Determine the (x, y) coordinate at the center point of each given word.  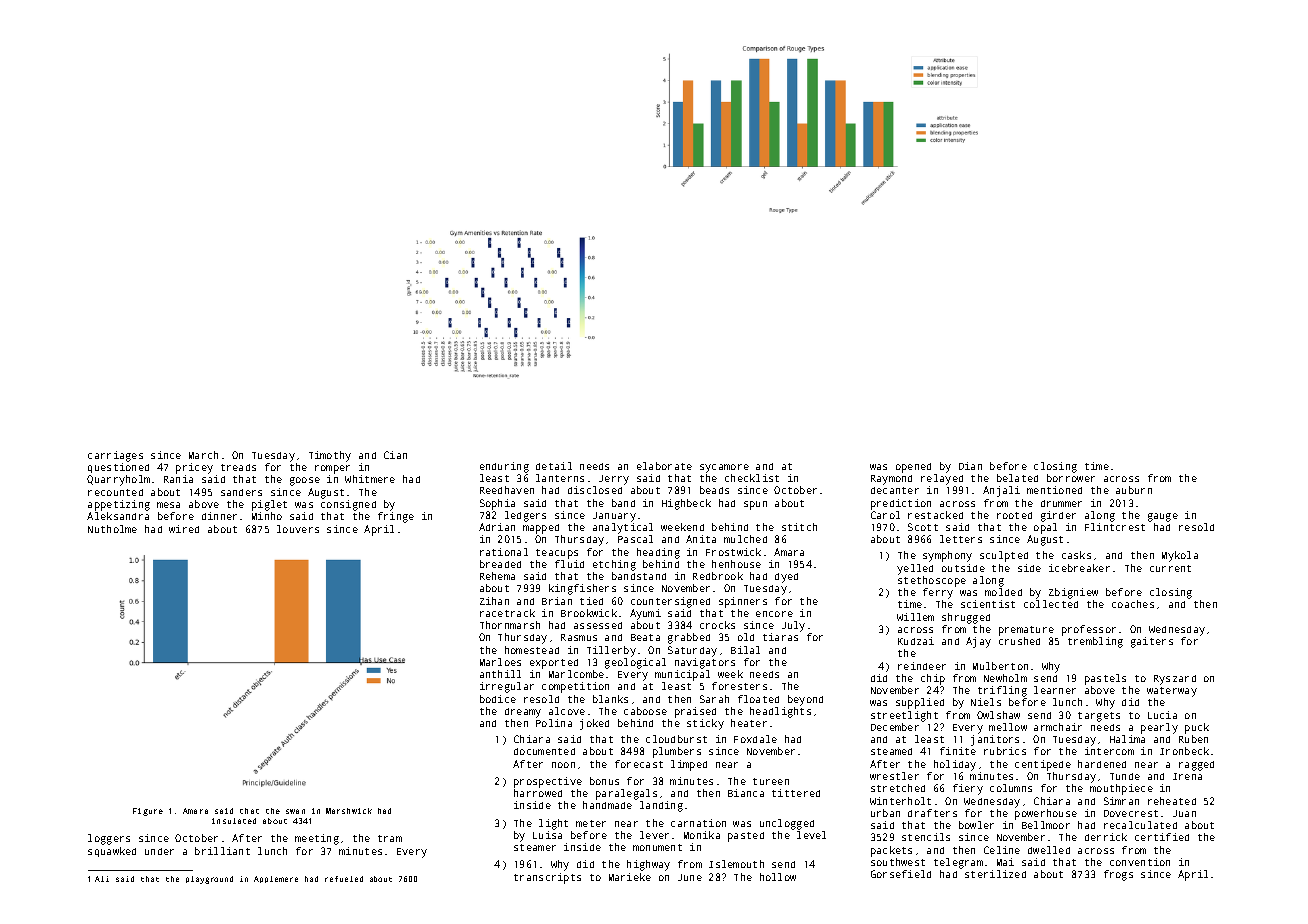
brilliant (222, 851)
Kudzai (916, 641)
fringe (396, 517)
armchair (1058, 727)
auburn (1134, 490)
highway (648, 865)
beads (714, 490)
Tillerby (611, 651)
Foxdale (755, 739)
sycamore (724, 468)
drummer (1061, 503)
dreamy (523, 713)
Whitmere (370, 479)
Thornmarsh (510, 625)
